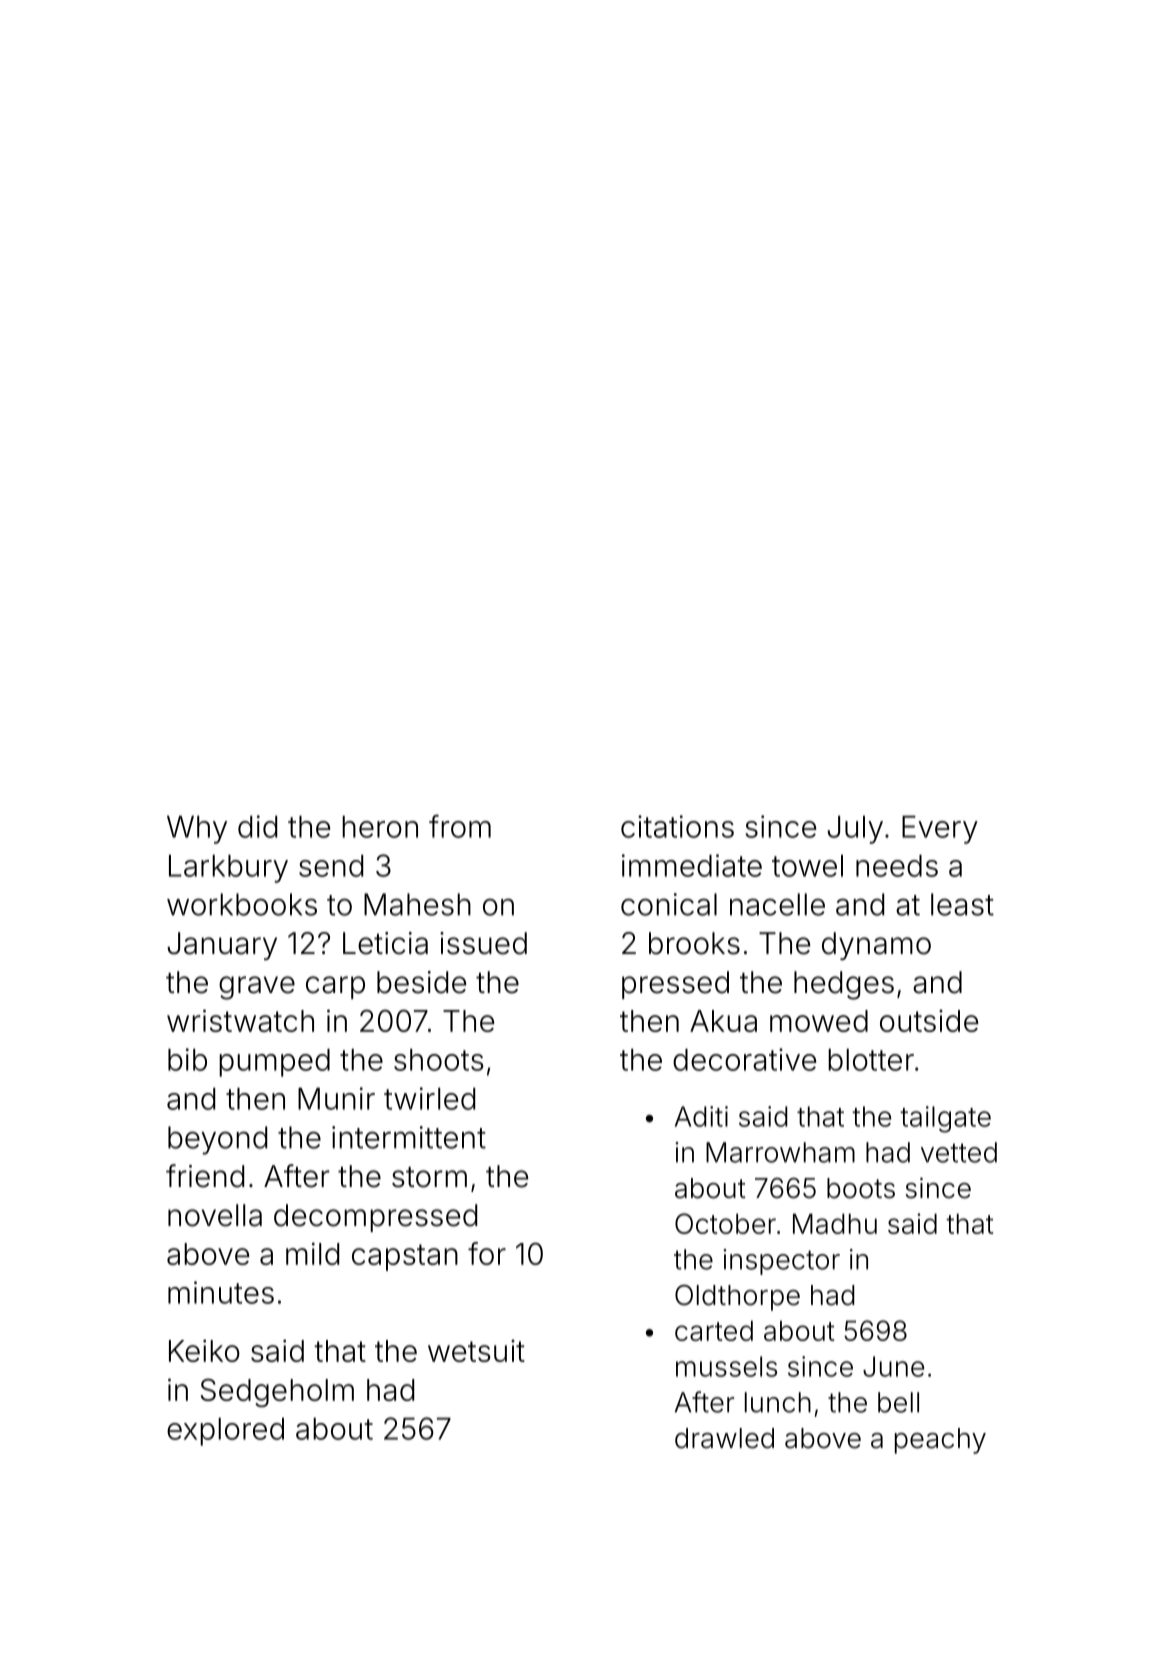  I want to click on Aditi, so click(701, 1116).
